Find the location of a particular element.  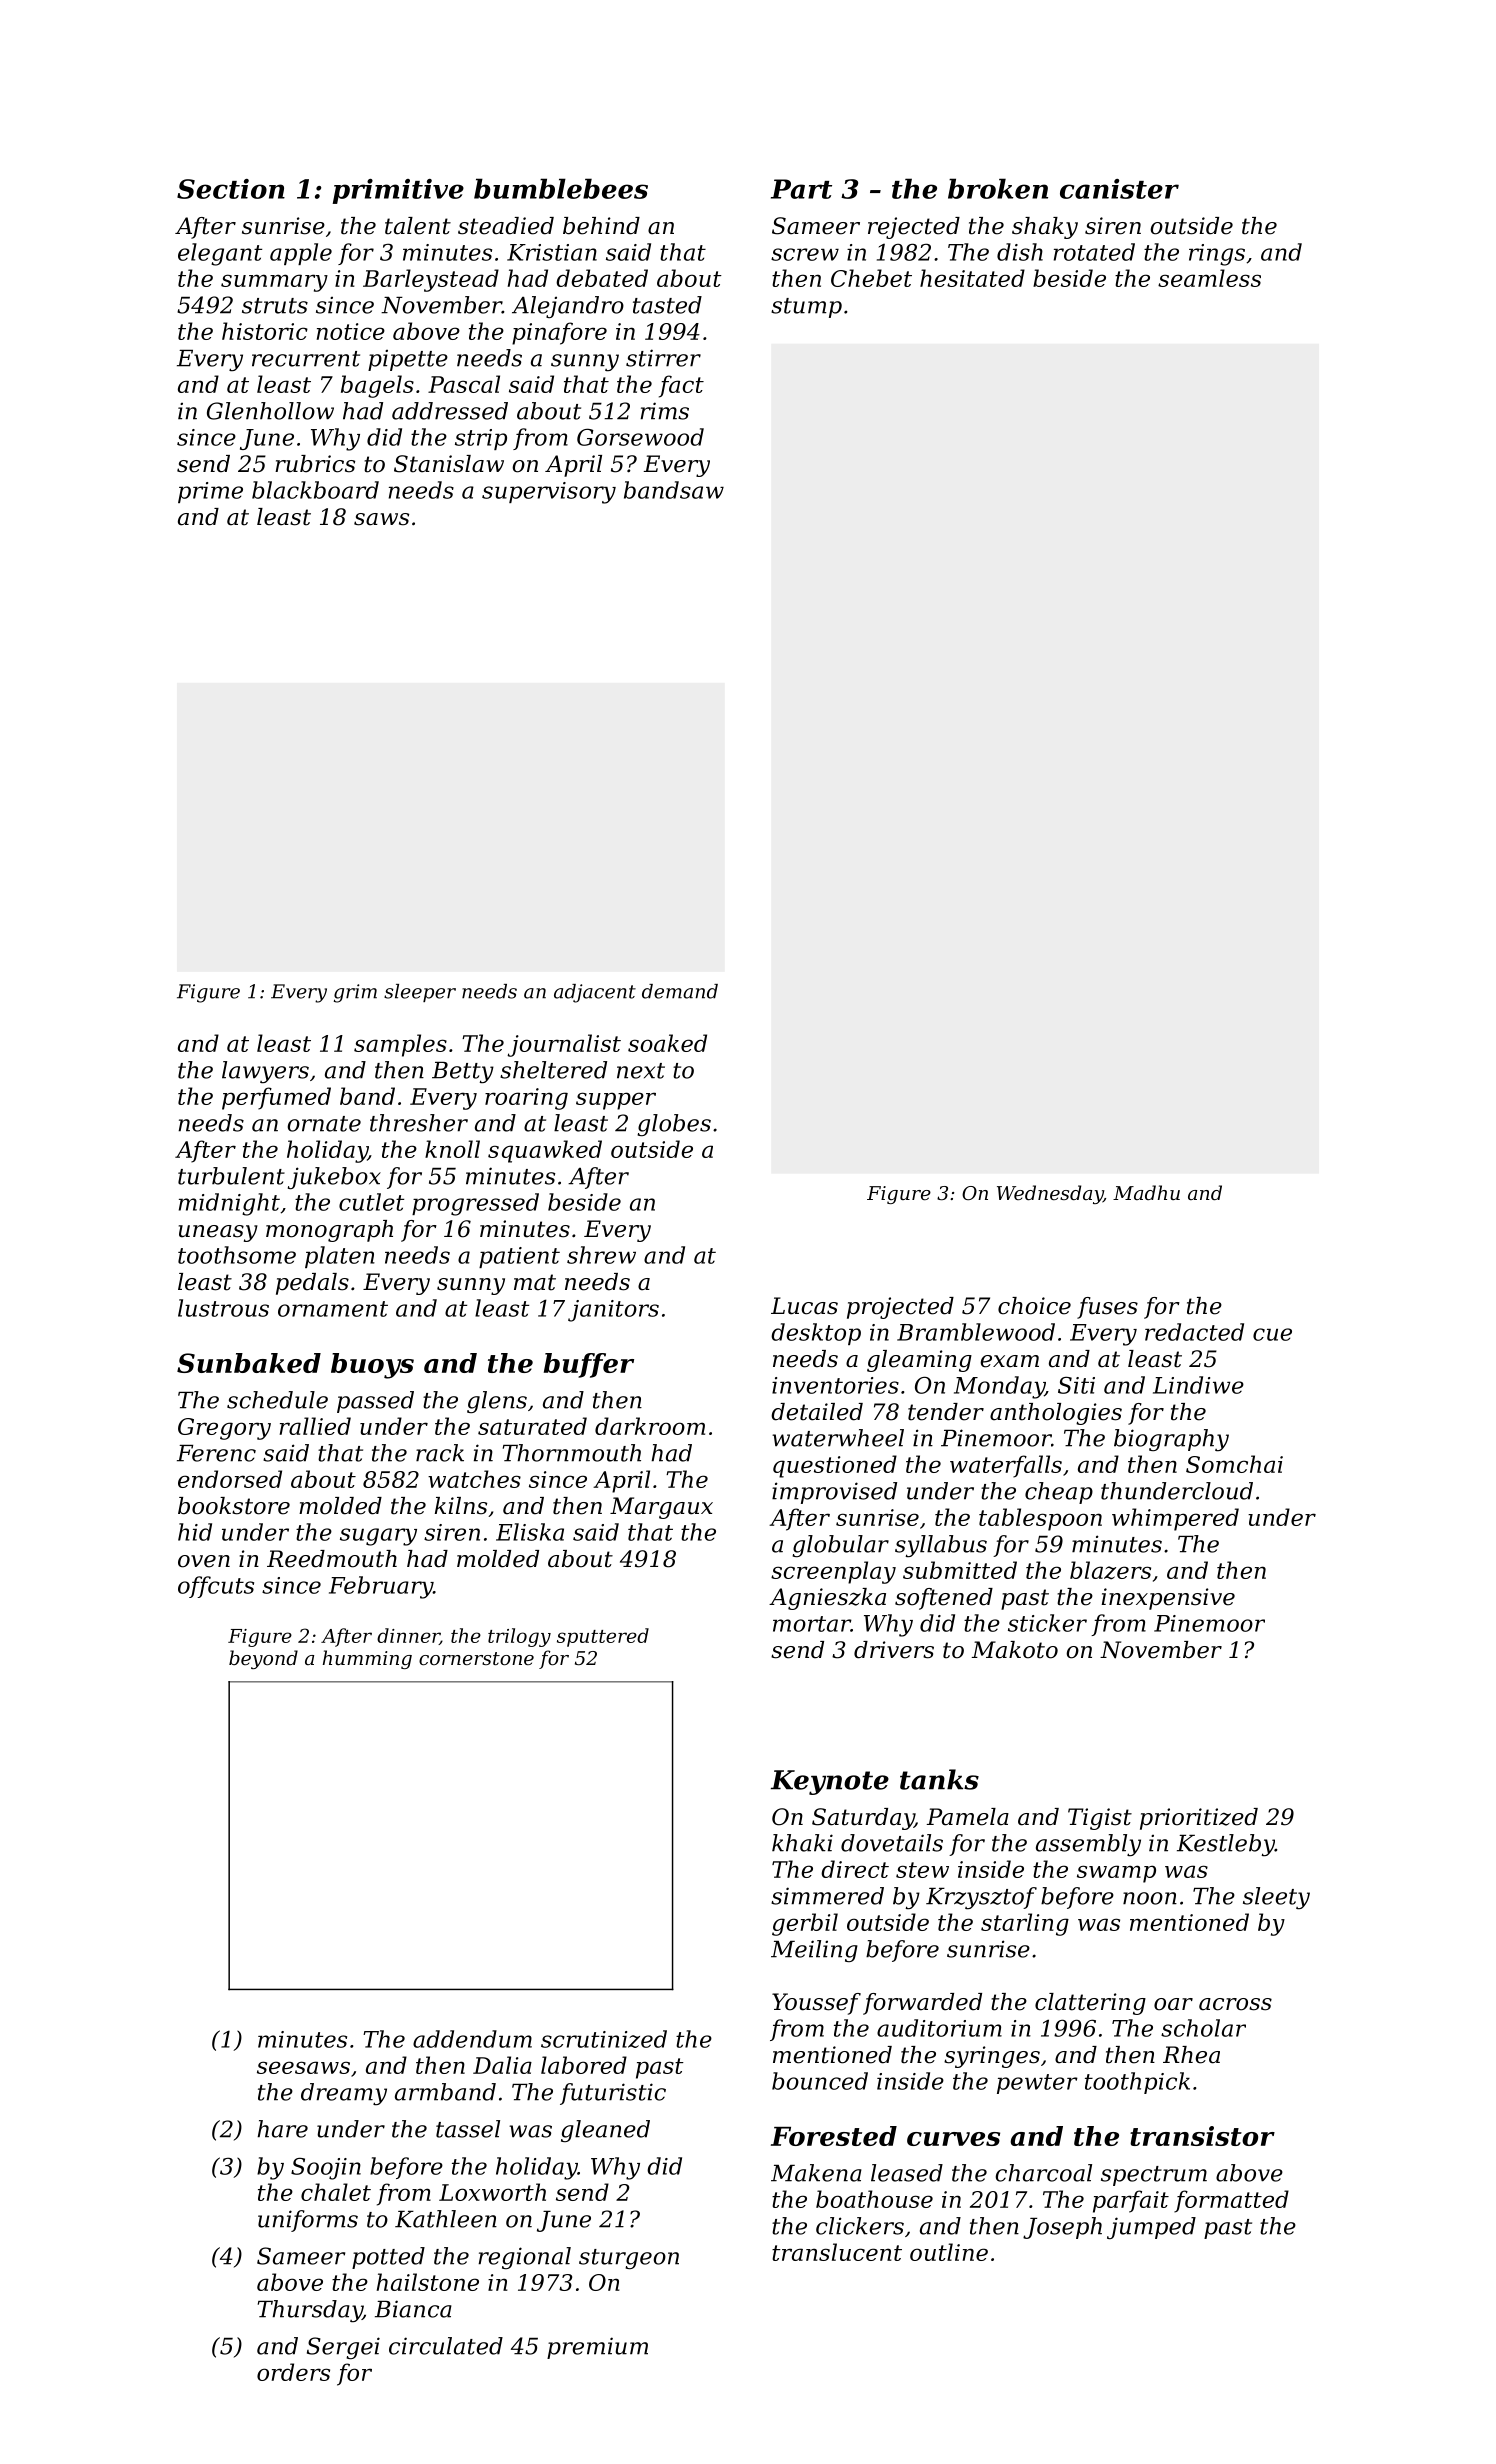

demand is located at coordinates (680, 991).
